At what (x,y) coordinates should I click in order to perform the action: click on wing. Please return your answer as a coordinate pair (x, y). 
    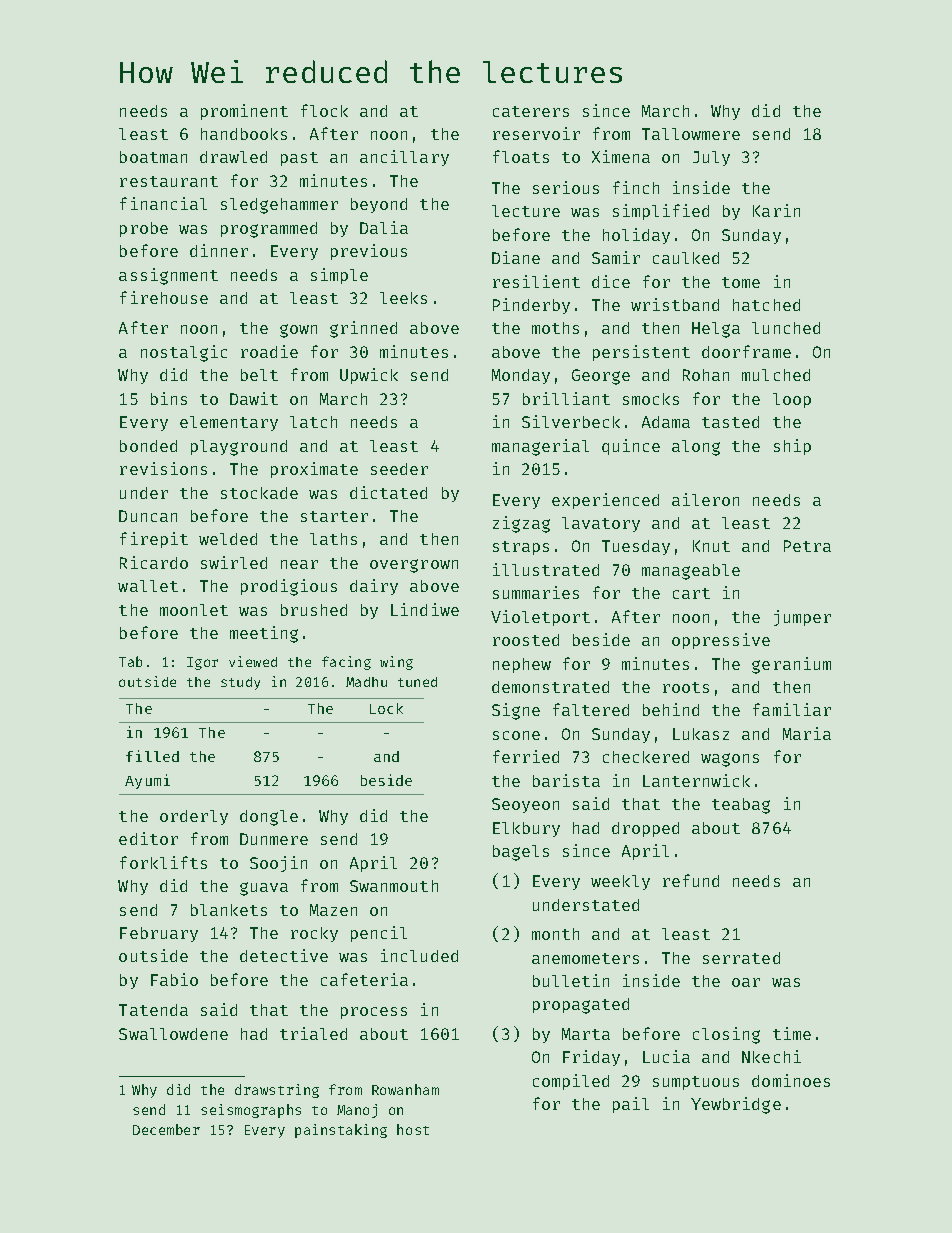
    Looking at the image, I should click on (396, 663).
